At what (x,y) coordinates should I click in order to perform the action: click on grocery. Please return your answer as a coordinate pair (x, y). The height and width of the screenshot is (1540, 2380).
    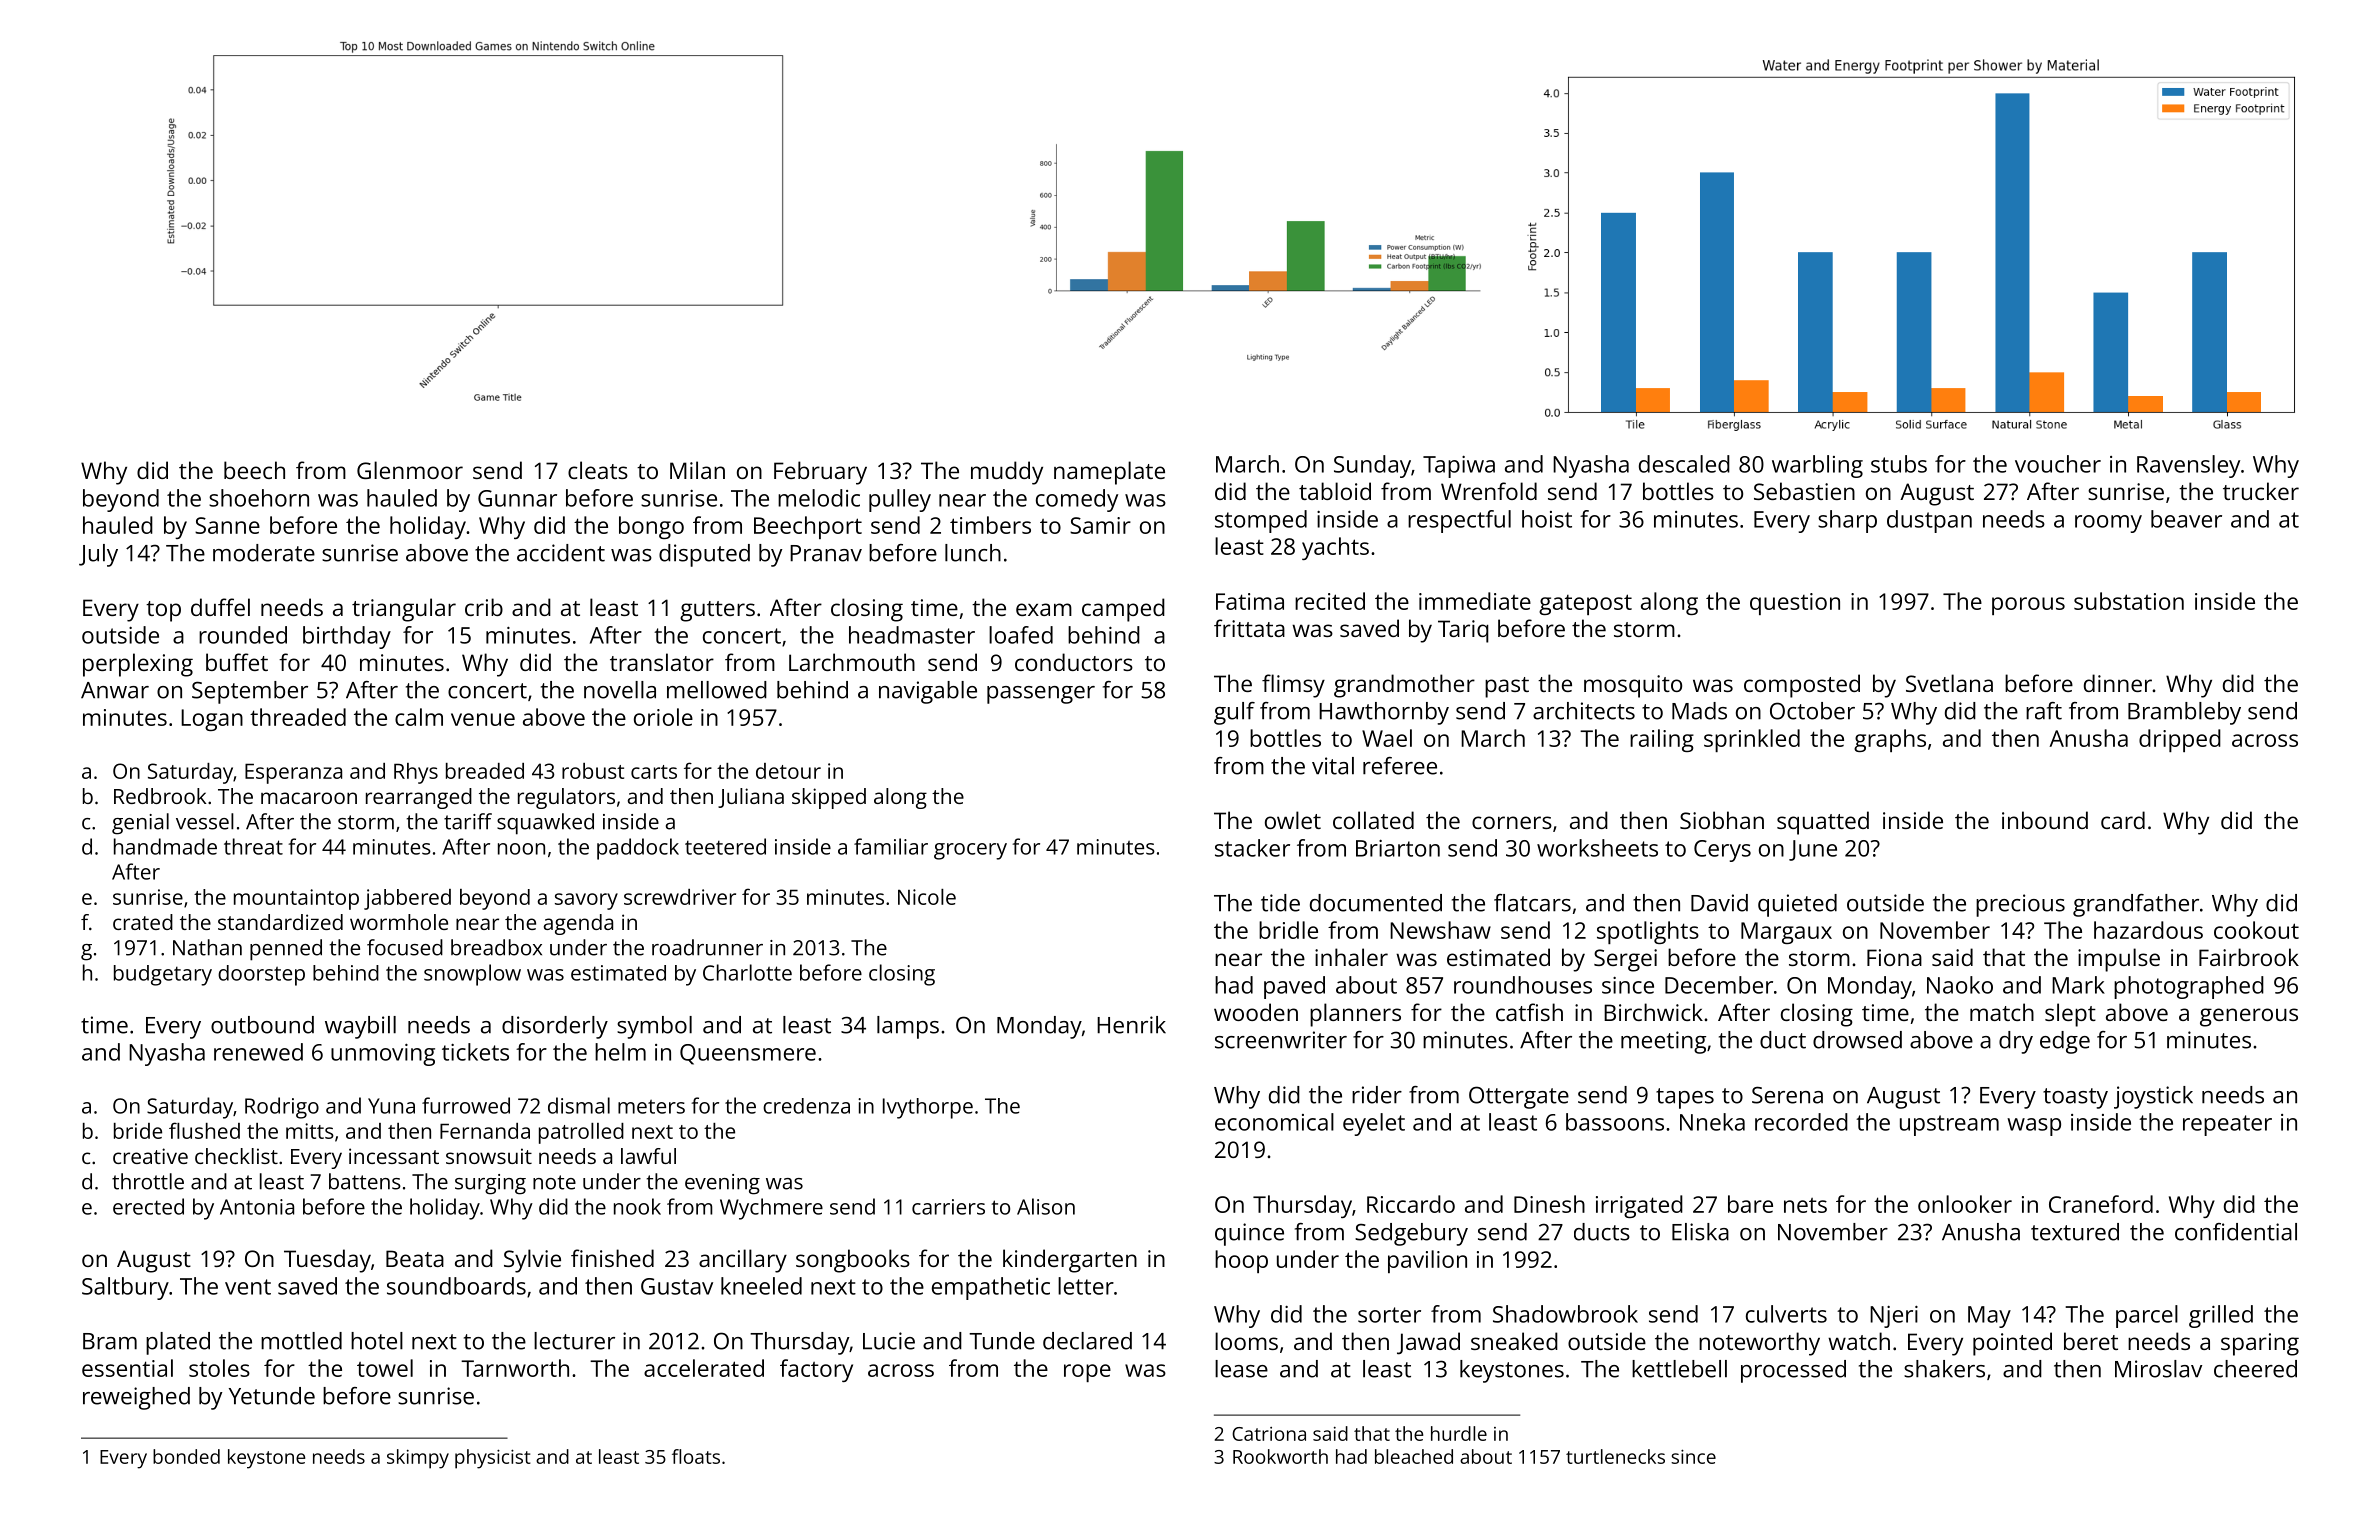
    Looking at the image, I should click on (970, 851).
